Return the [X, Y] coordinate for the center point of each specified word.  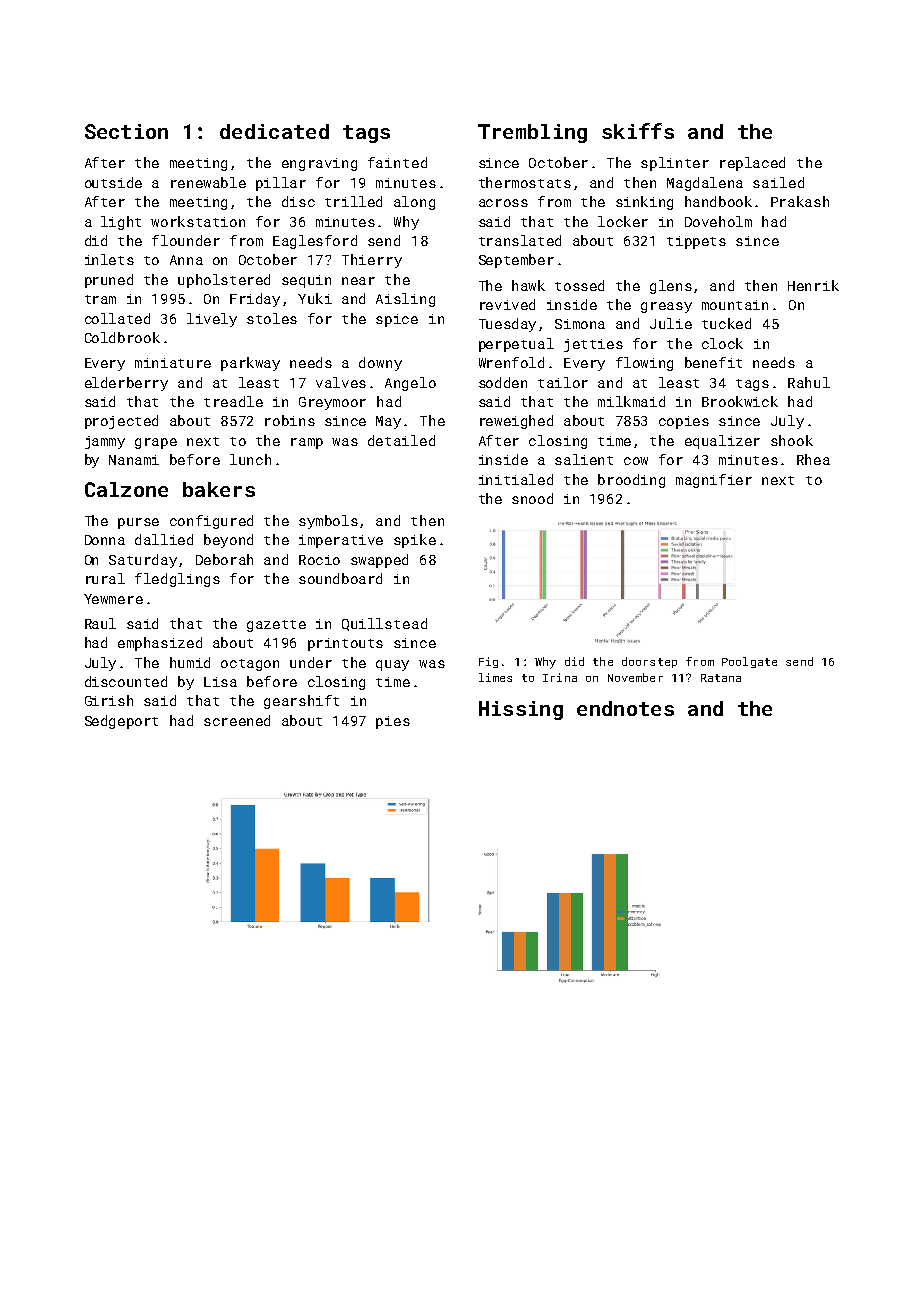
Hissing [521, 710]
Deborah [224, 559]
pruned [109, 281]
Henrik [813, 285]
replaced [752, 164]
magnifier [714, 481]
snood [532, 498]
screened [237, 720]
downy [380, 364]
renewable [208, 182]
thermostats [525, 182]
